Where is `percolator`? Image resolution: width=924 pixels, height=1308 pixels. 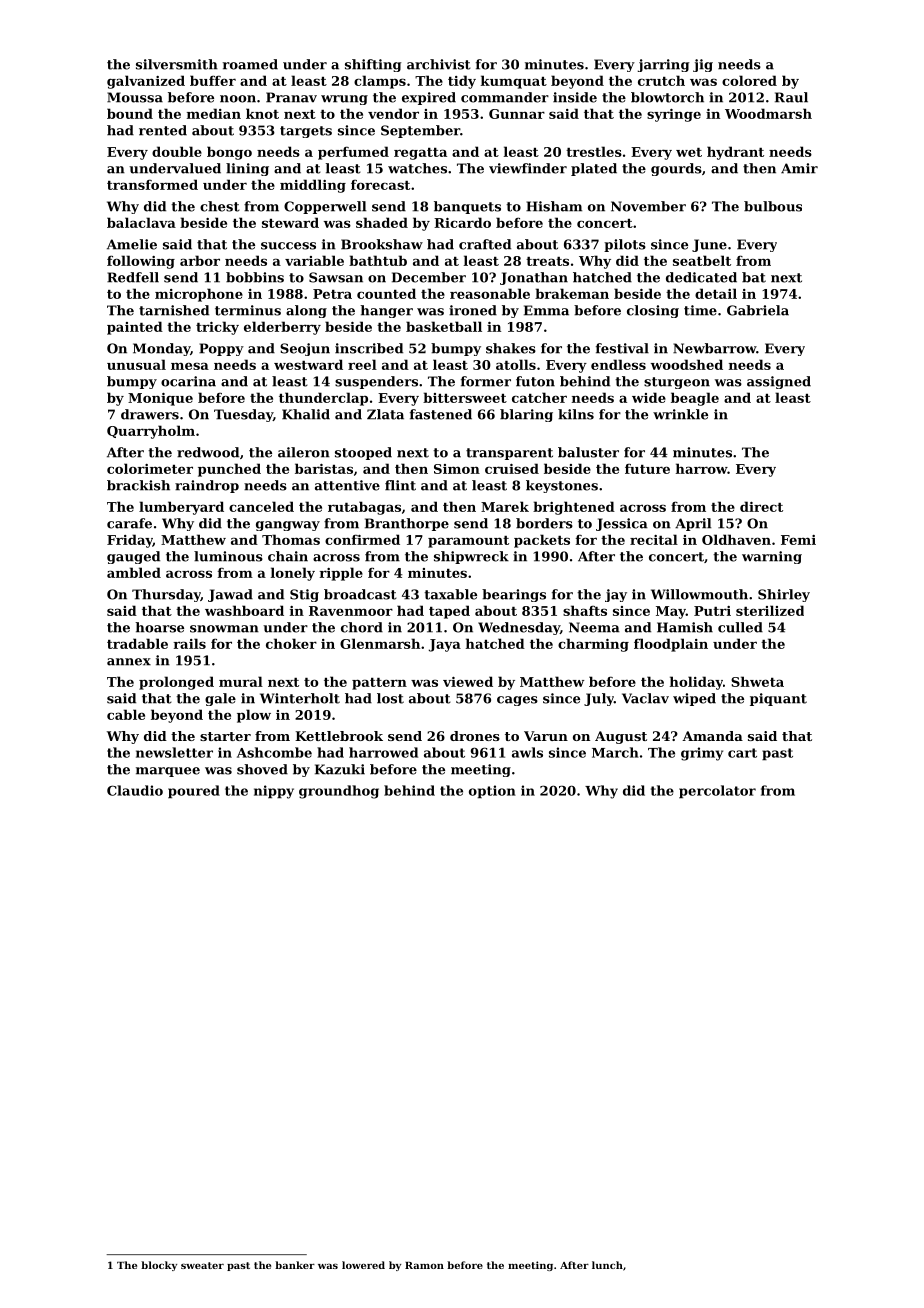 percolator is located at coordinates (717, 792).
